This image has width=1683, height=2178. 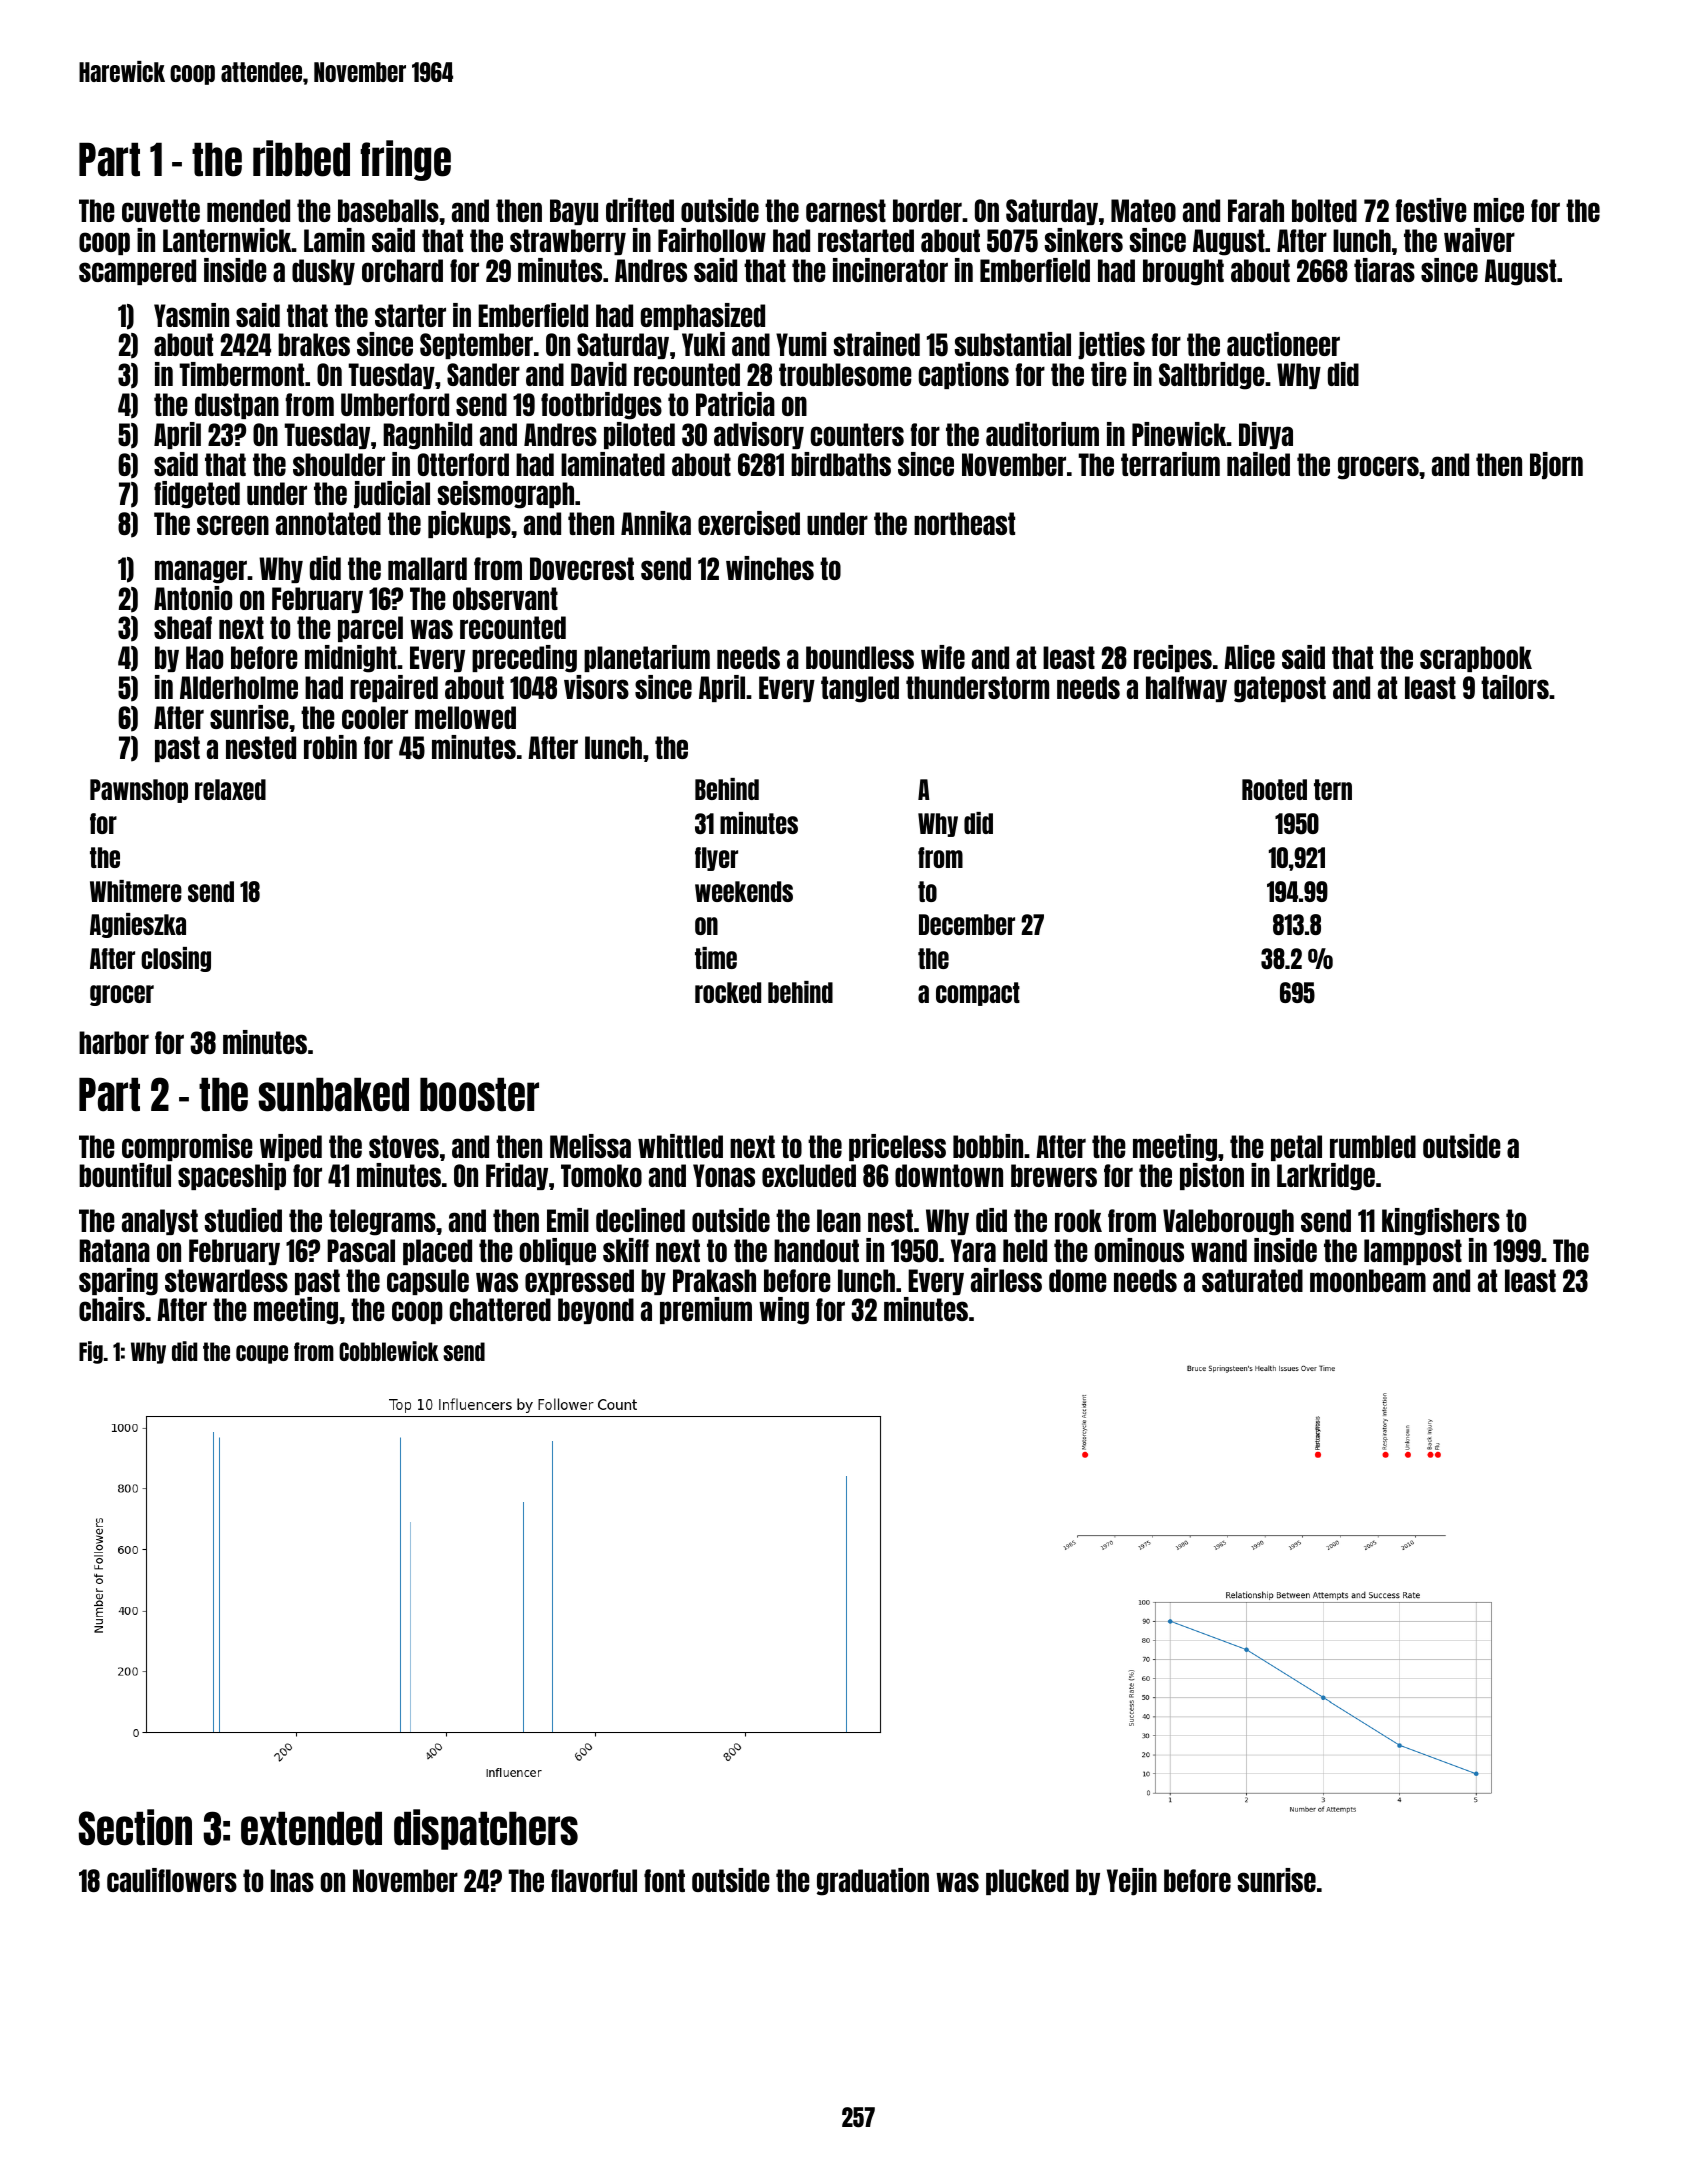 I want to click on Inas, so click(x=292, y=1880).
